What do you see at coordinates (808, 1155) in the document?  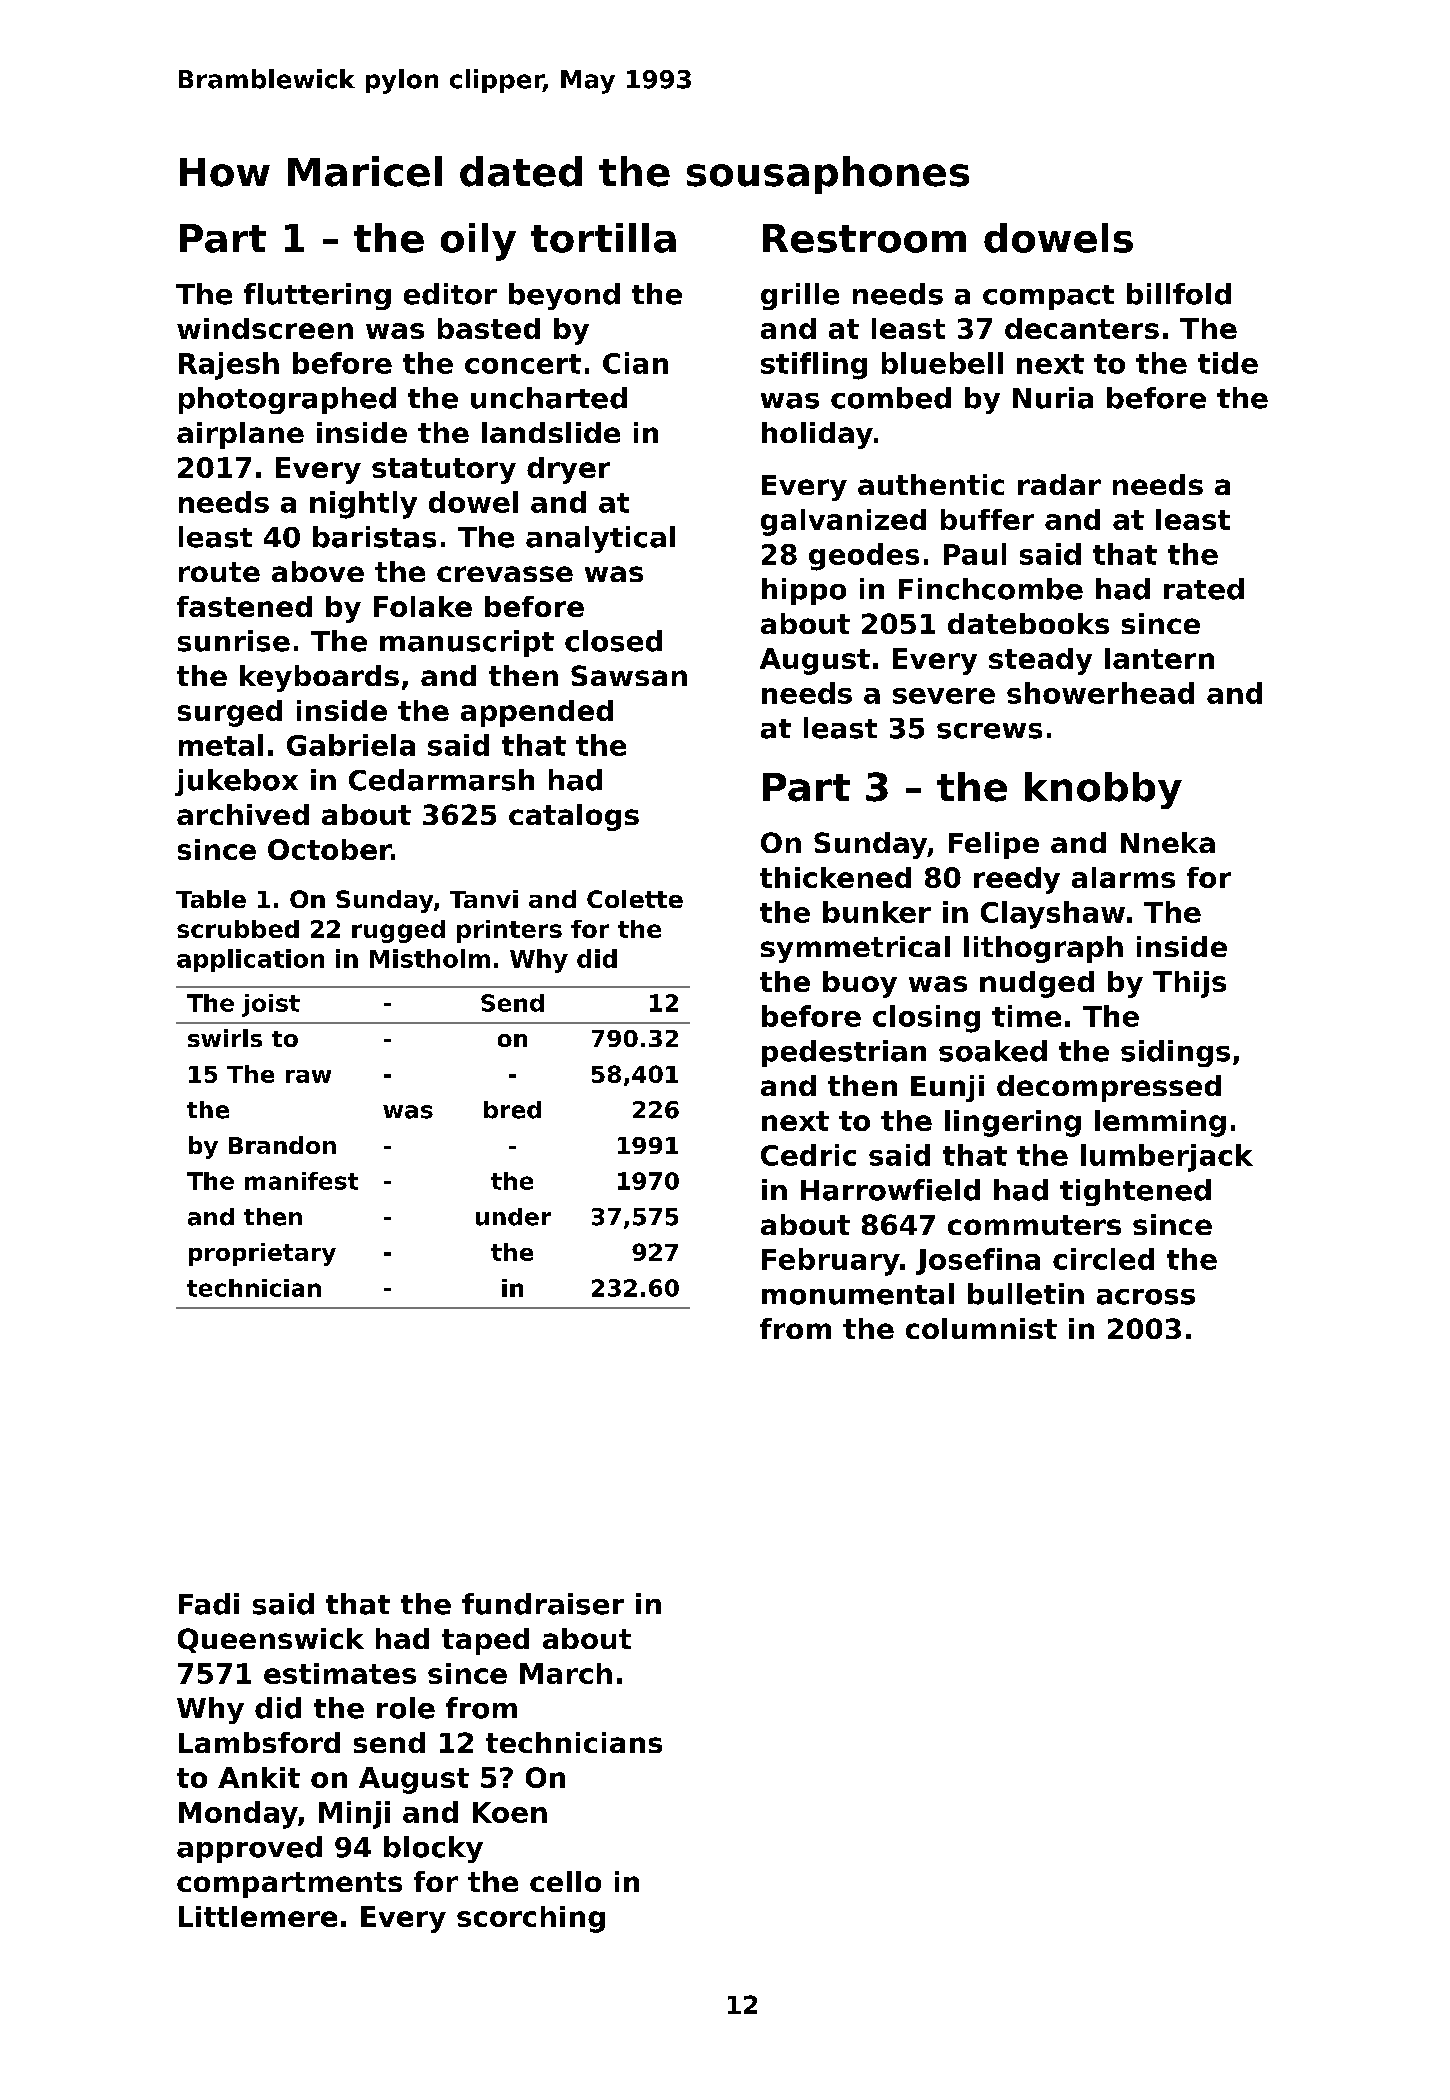 I see `Cedric` at bounding box center [808, 1155].
